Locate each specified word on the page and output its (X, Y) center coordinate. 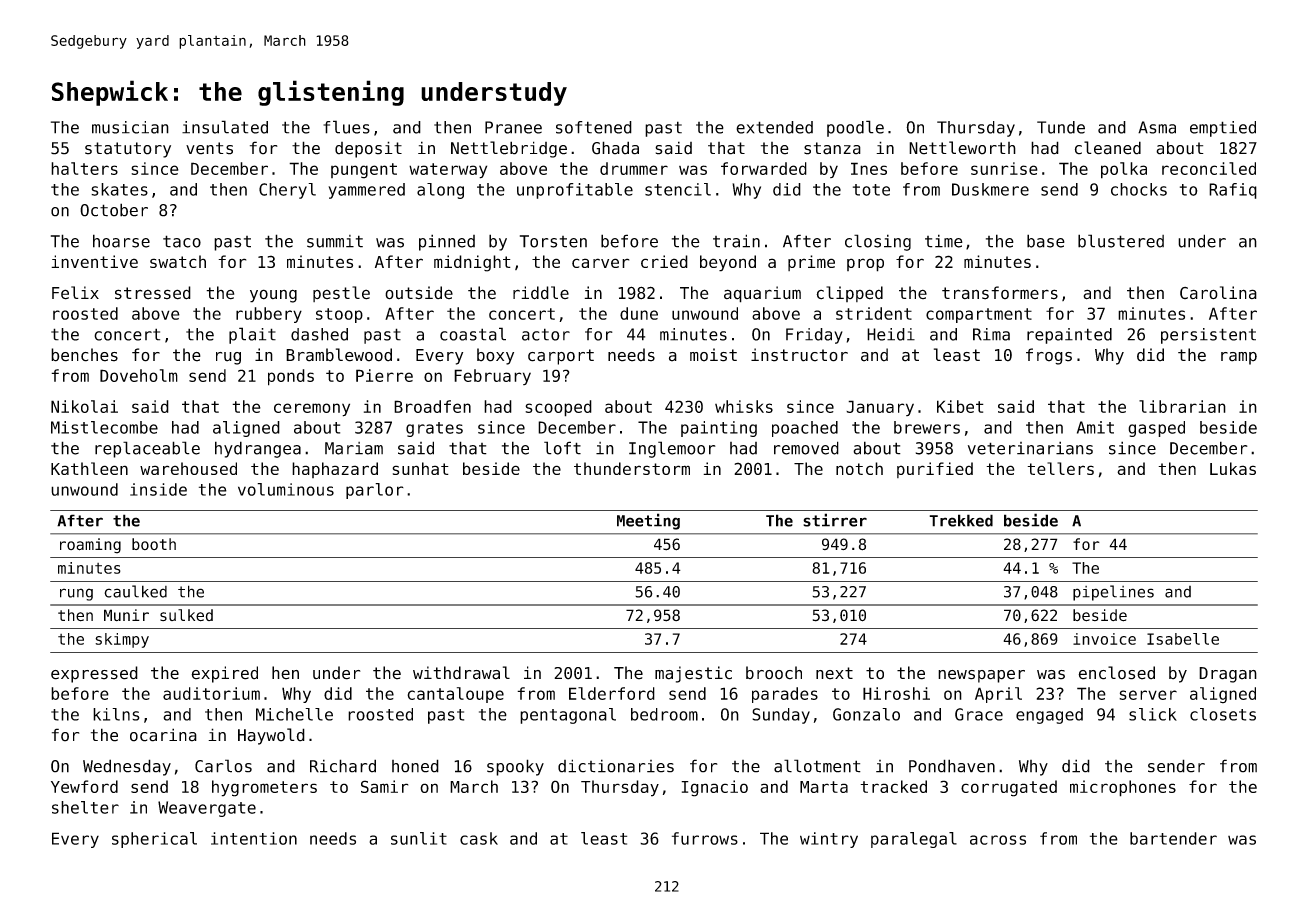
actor (546, 334)
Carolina (1218, 293)
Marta (824, 787)
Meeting (648, 521)
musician (130, 127)
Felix (75, 293)
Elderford (612, 693)
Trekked (961, 520)
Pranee (513, 127)
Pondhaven (952, 766)
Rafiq (1233, 191)
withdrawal (461, 673)
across (998, 840)
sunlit (419, 838)
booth (154, 544)
